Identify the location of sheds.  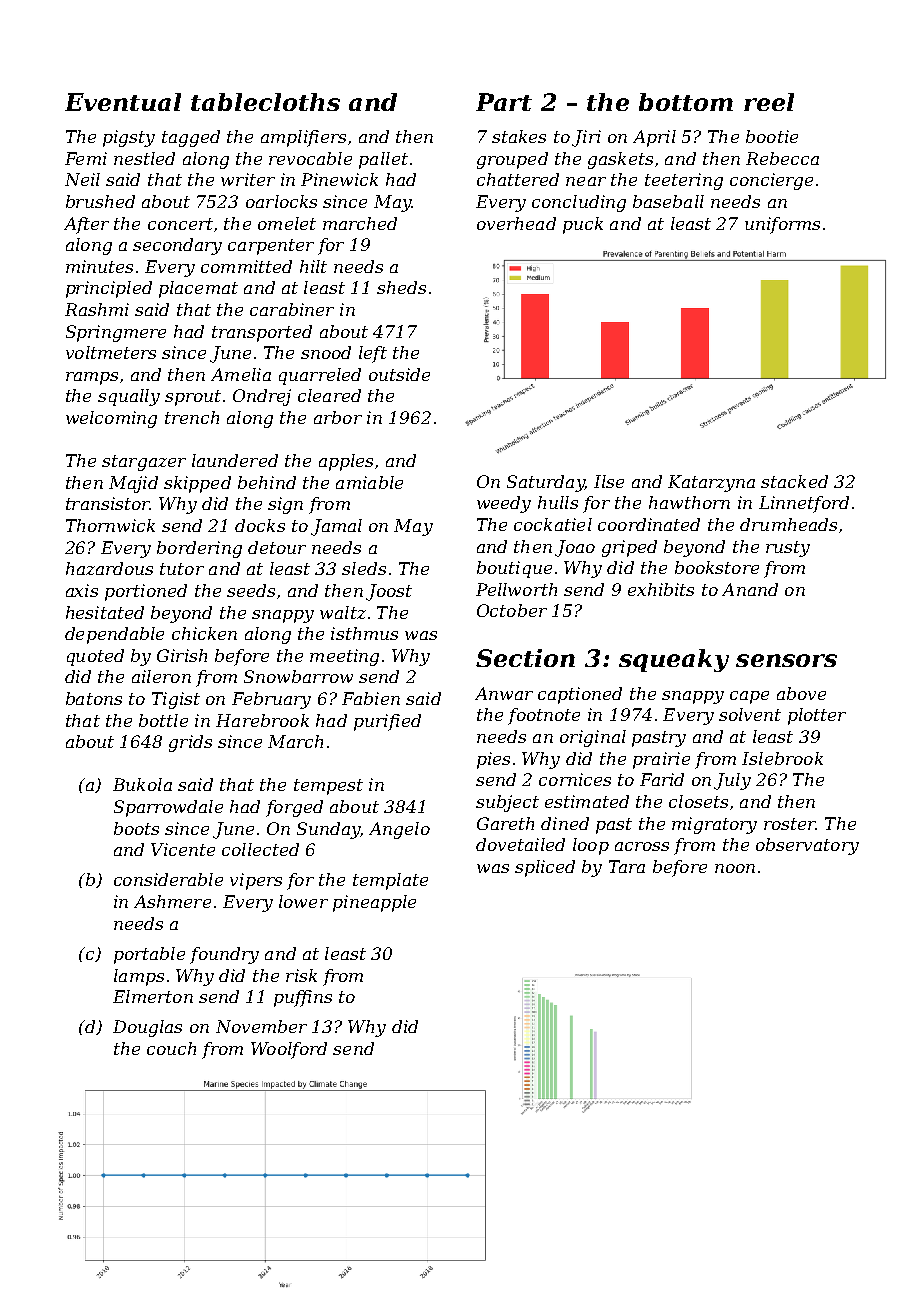
(401, 287).
